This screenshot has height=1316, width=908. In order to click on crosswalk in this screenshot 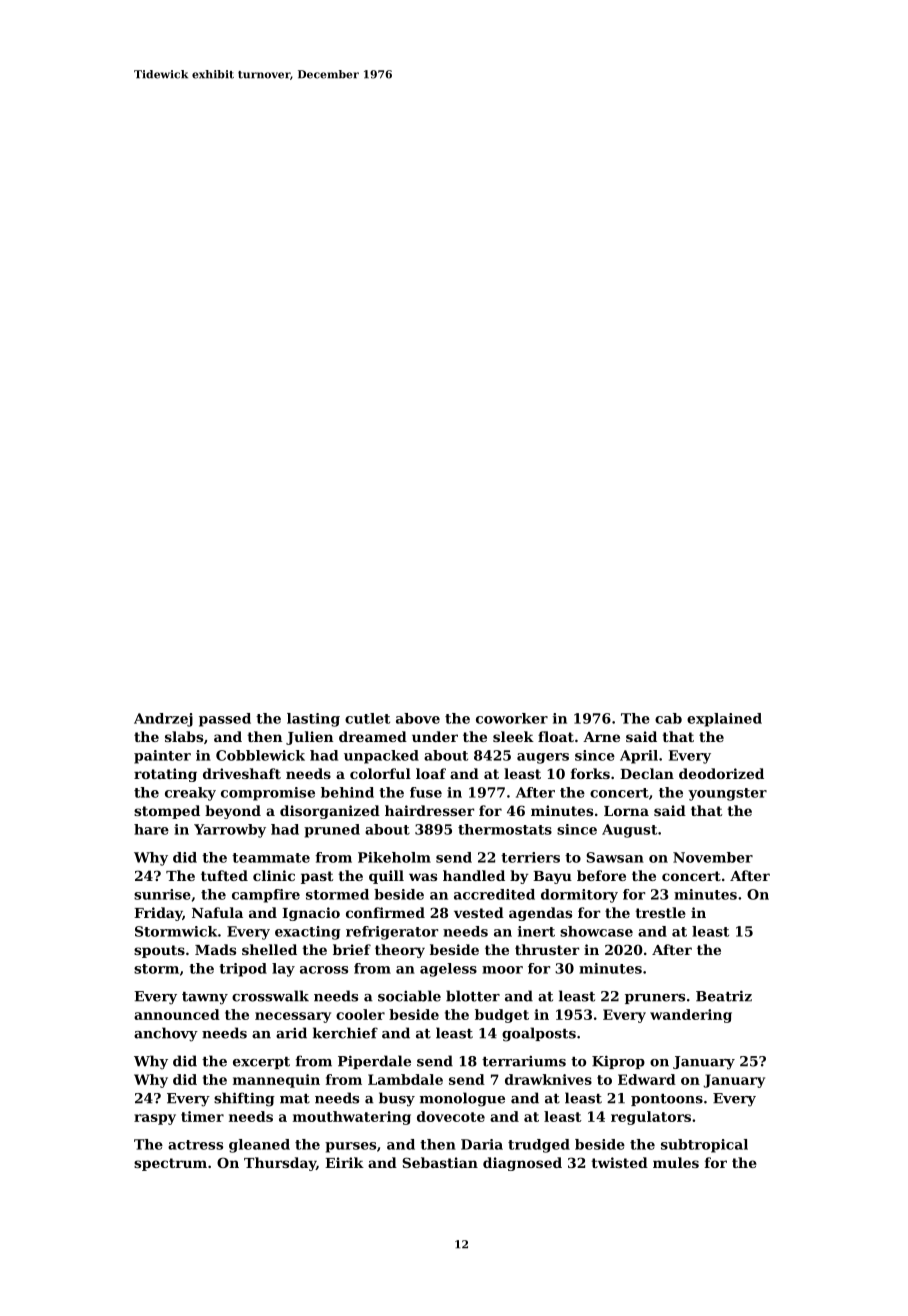, I will do `click(270, 996)`.
